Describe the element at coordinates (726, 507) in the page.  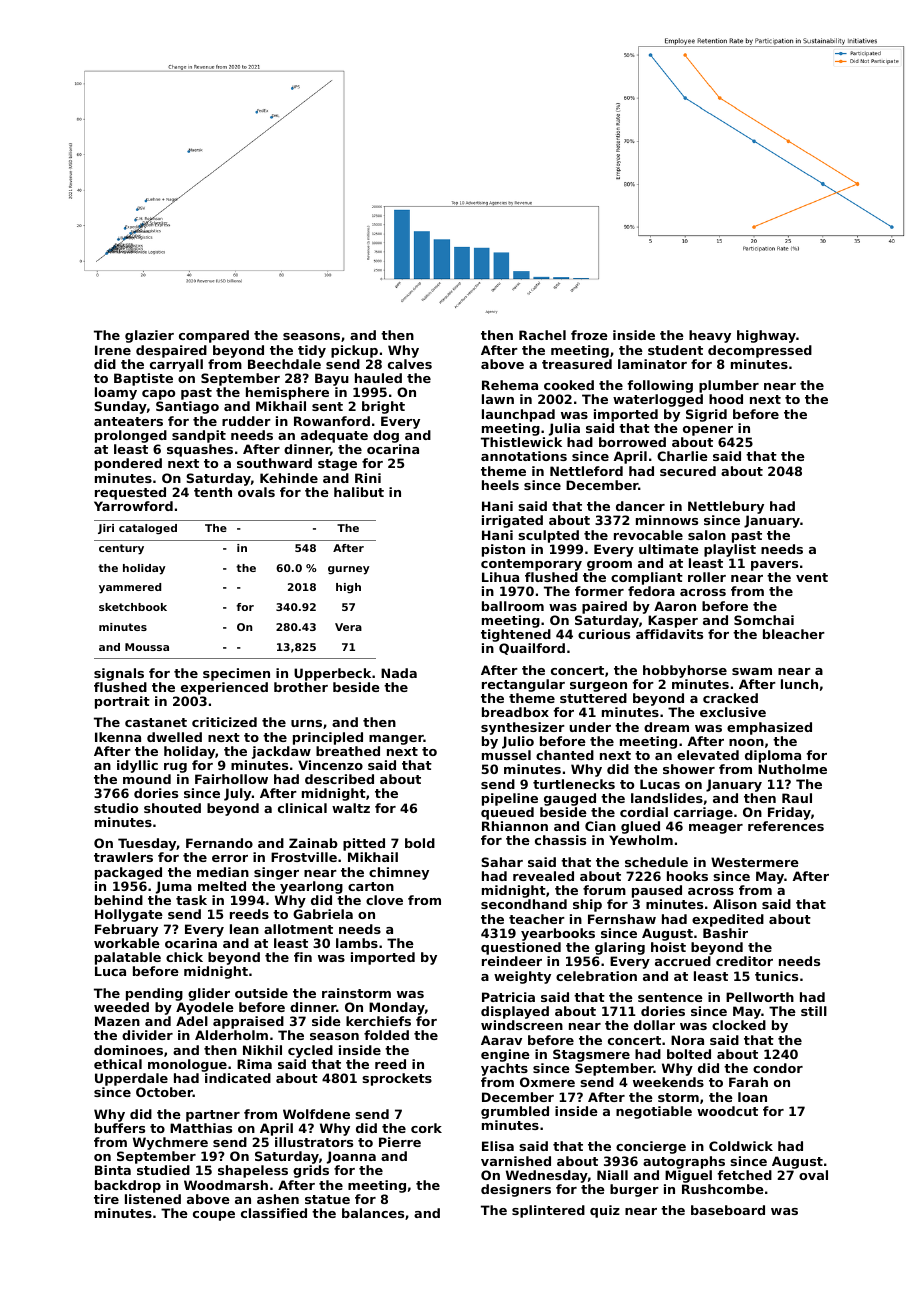
I see `Nettlebury` at that location.
